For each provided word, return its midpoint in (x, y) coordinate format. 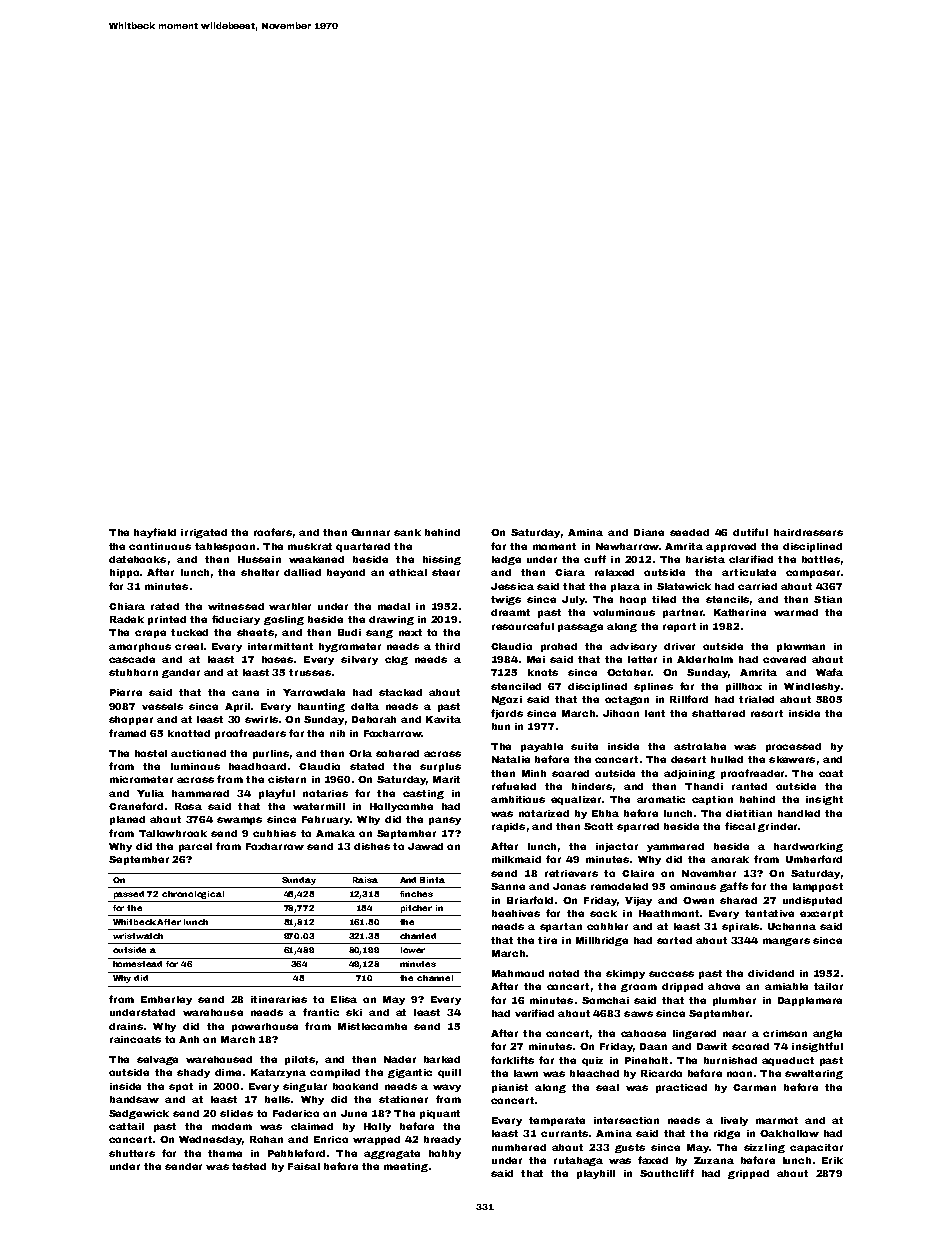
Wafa (829, 672)
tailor (828, 986)
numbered (519, 1147)
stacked (400, 692)
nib (337, 733)
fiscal (740, 826)
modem (232, 1126)
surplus (440, 767)
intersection (626, 1120)
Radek (127, 619)
